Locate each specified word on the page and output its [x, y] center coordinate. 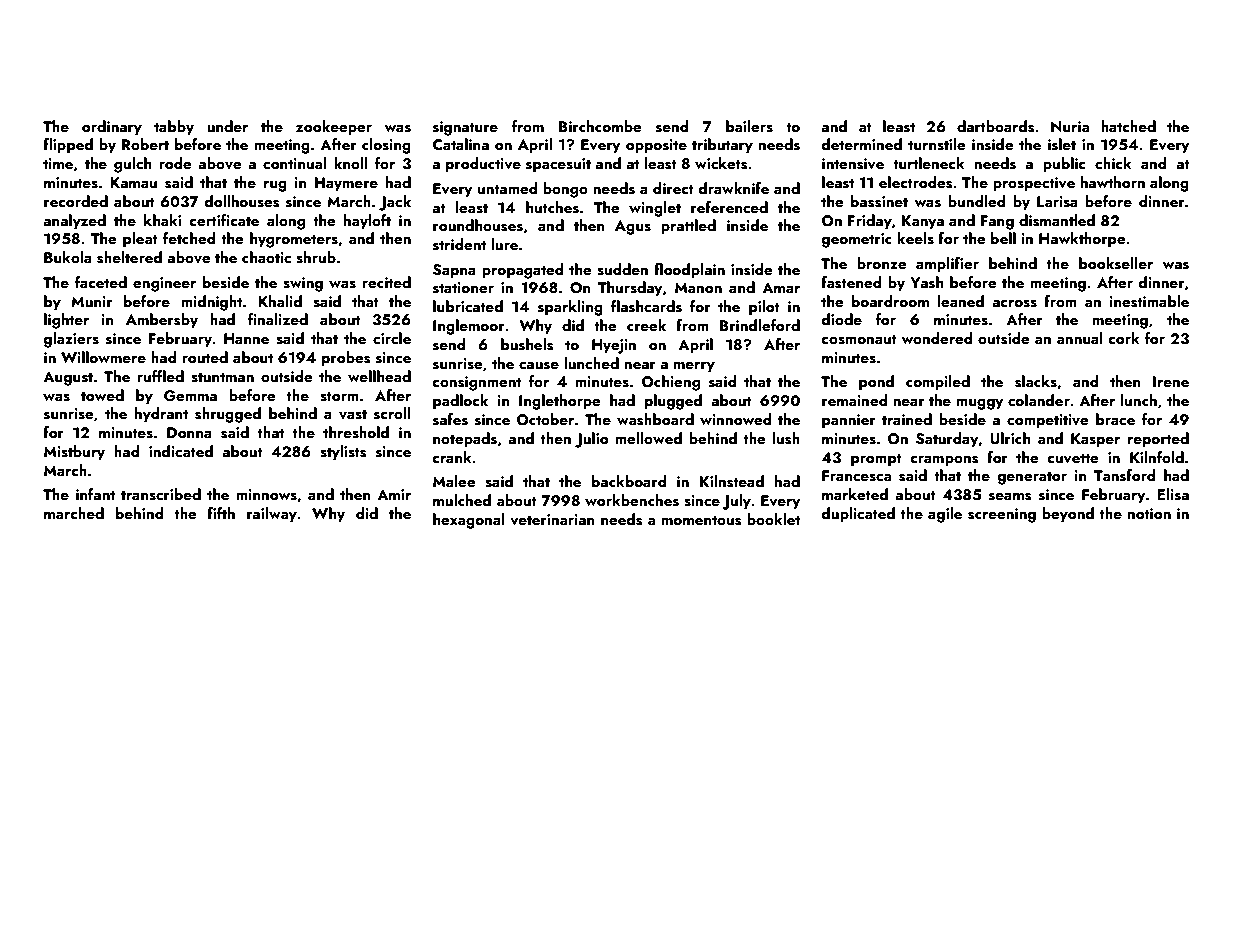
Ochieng [671, 383]
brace [1115, 419]
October [545, 419]
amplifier [947, 265]
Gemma [190, 396]
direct [673, 188]
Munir [92, 301]
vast [353, 414]
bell [1003, 238]
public [1064, 165]
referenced [729, 207]
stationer [463, 288]
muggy [980, 404]
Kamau [133, 182]
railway [272, 515]
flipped [68, 146]
